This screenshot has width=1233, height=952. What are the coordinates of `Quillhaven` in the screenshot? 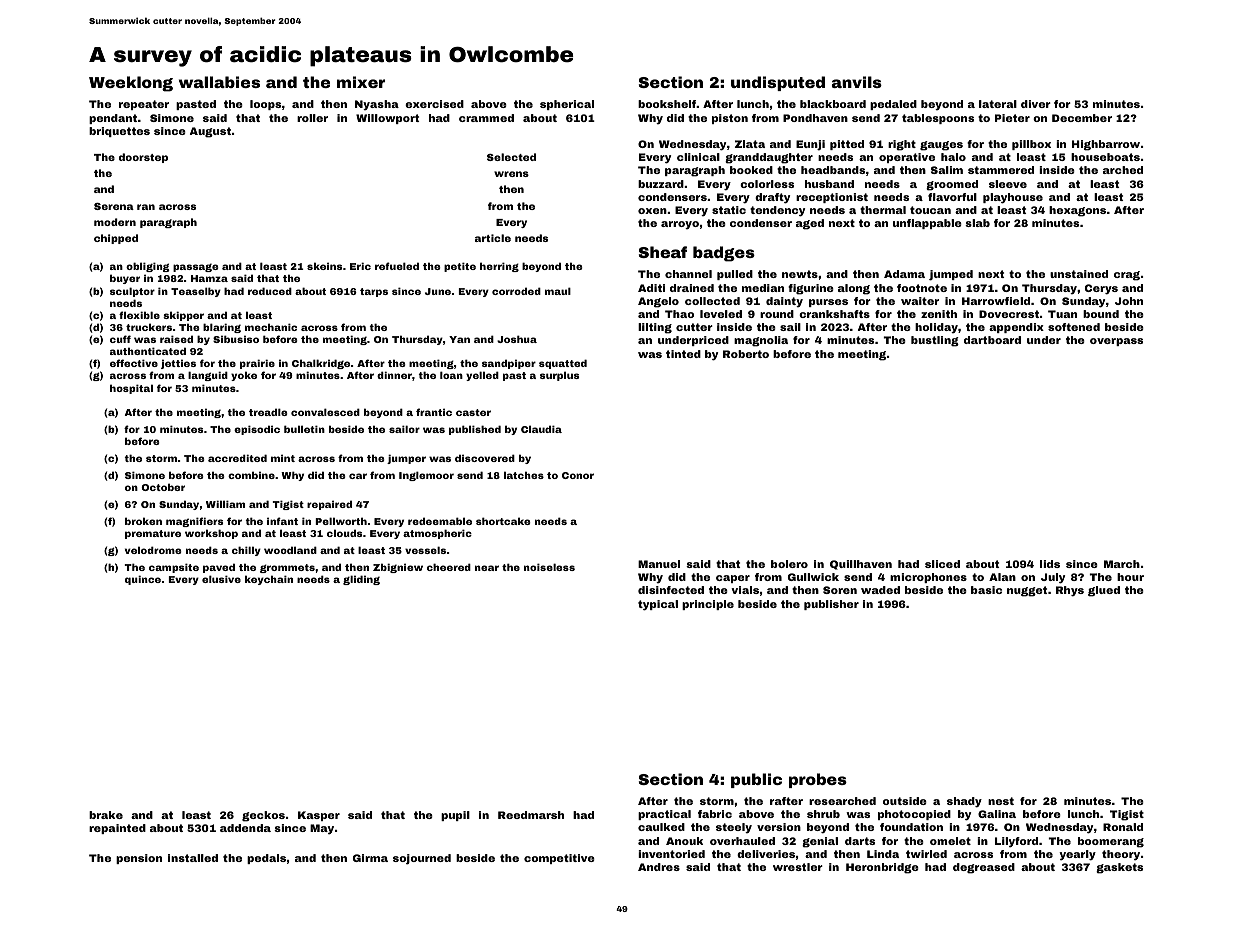 It's located at (861, 565).
